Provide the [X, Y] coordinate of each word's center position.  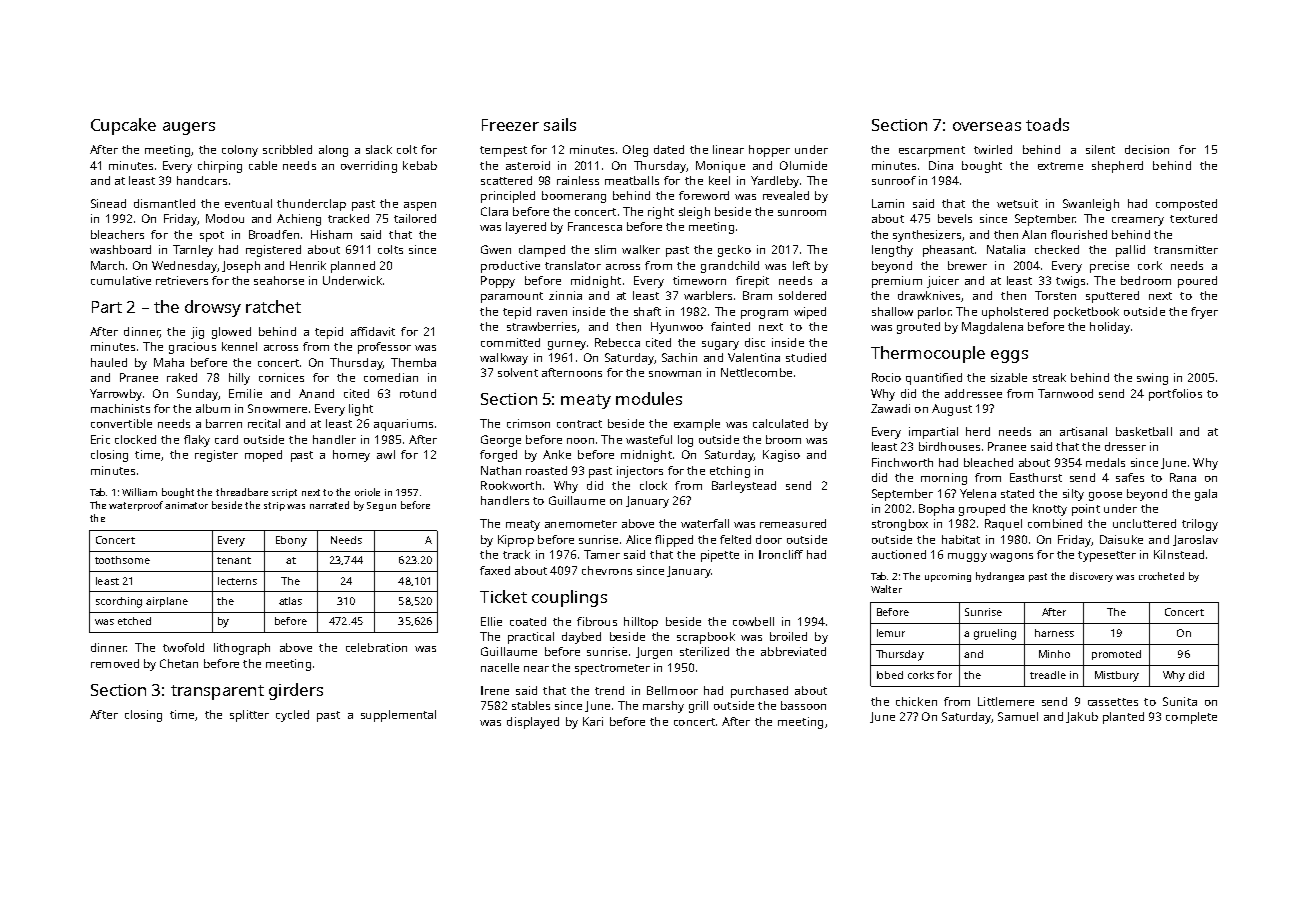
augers [189, 128]
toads [1047, 124]
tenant [234, 560]
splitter [249, 716]
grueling [995, 634]
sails [560, 124]
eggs [1009, 356]
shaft [647, 311]
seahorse [279, 280]
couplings [569, 598]
